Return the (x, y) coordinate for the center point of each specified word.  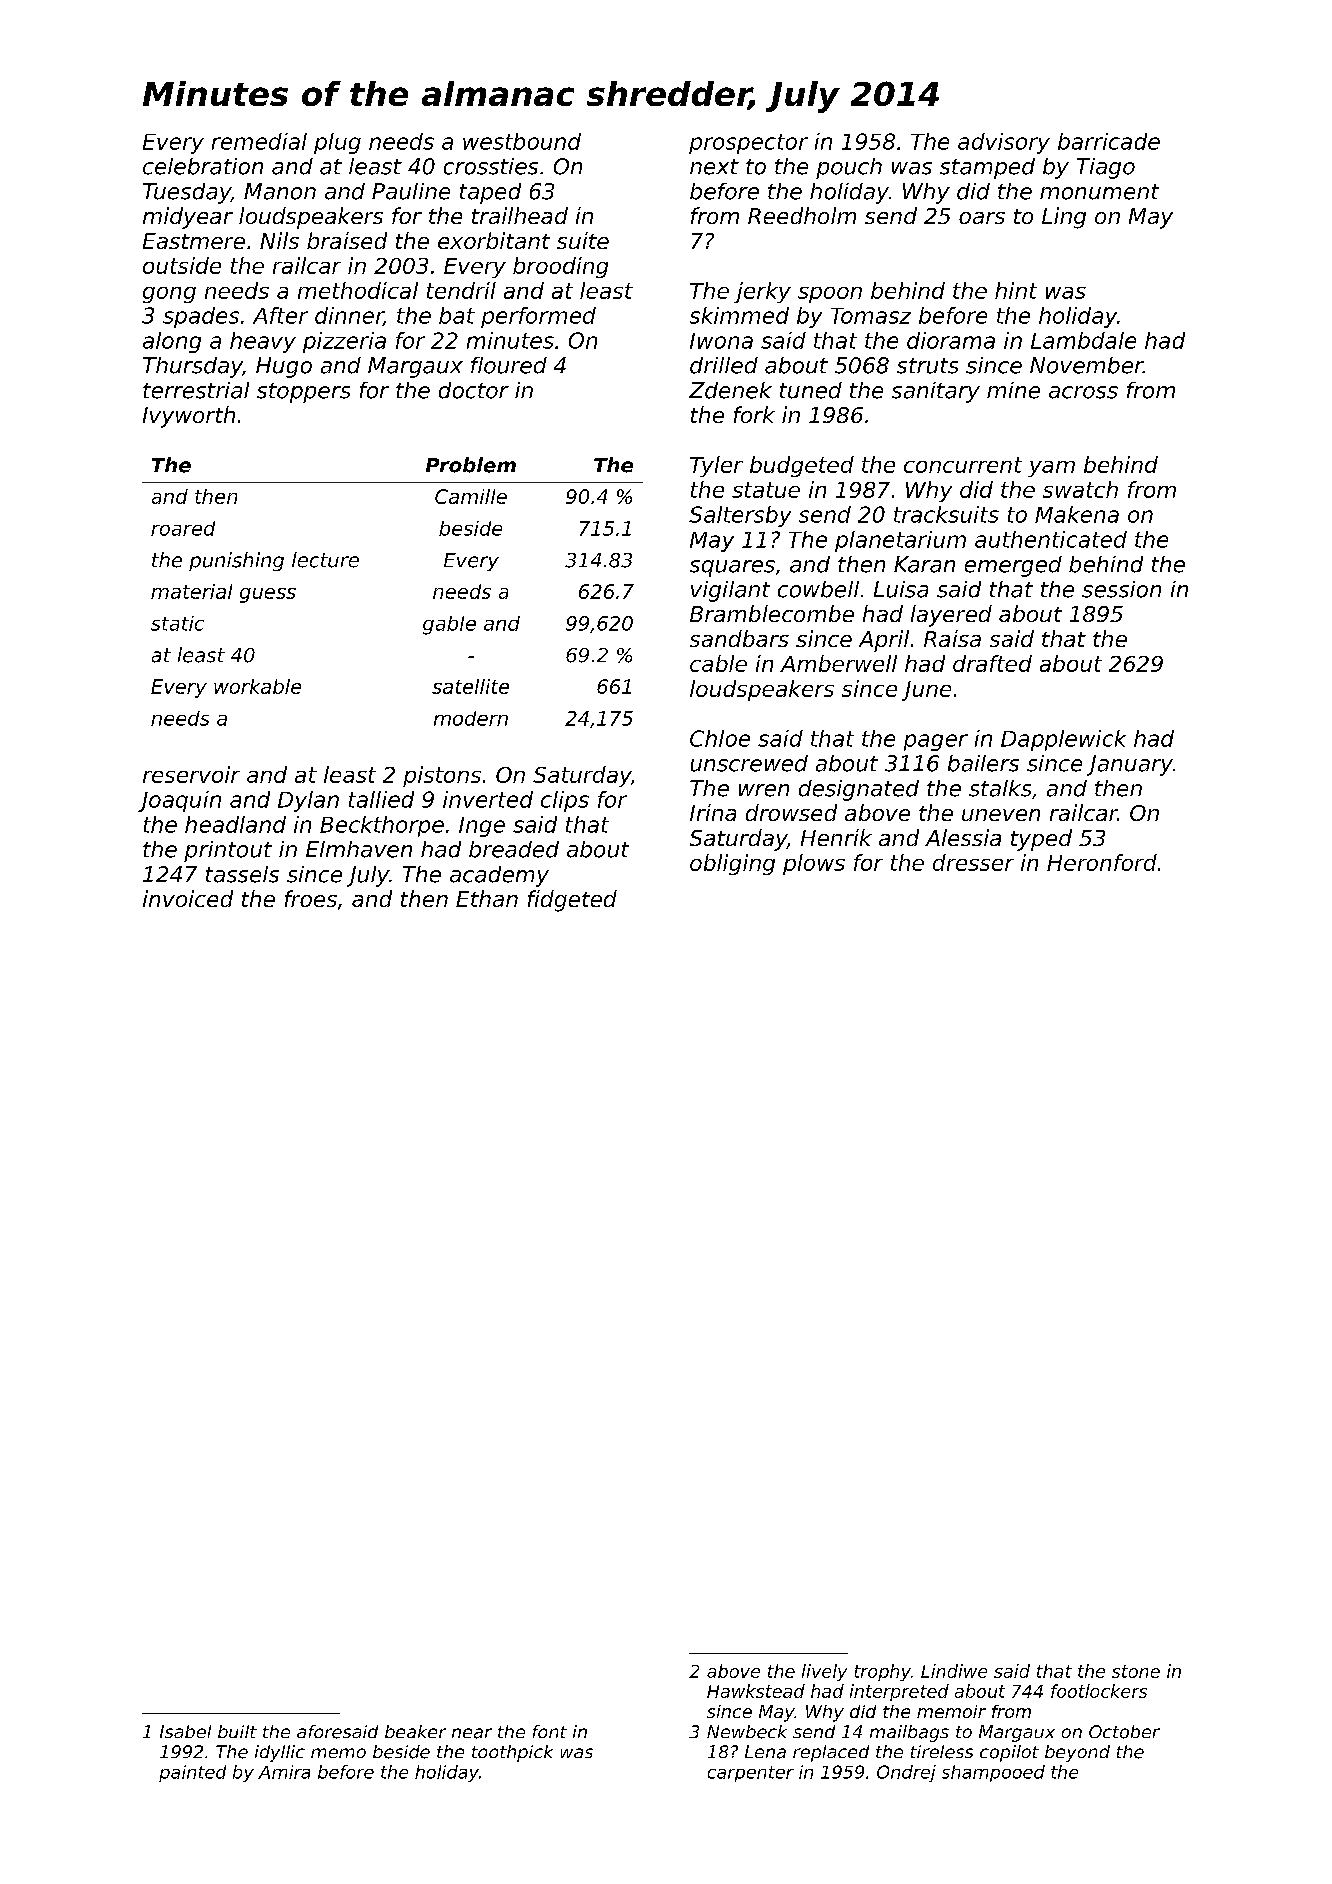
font (550, 1731)
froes (311, 898)
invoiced (188, 898)
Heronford (1102, 862)
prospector (748, 144)
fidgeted (572, 901)
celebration (203, 166)
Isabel (185, 1731)
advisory (1004, 143)
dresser (973, 862)
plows (814, 864)
